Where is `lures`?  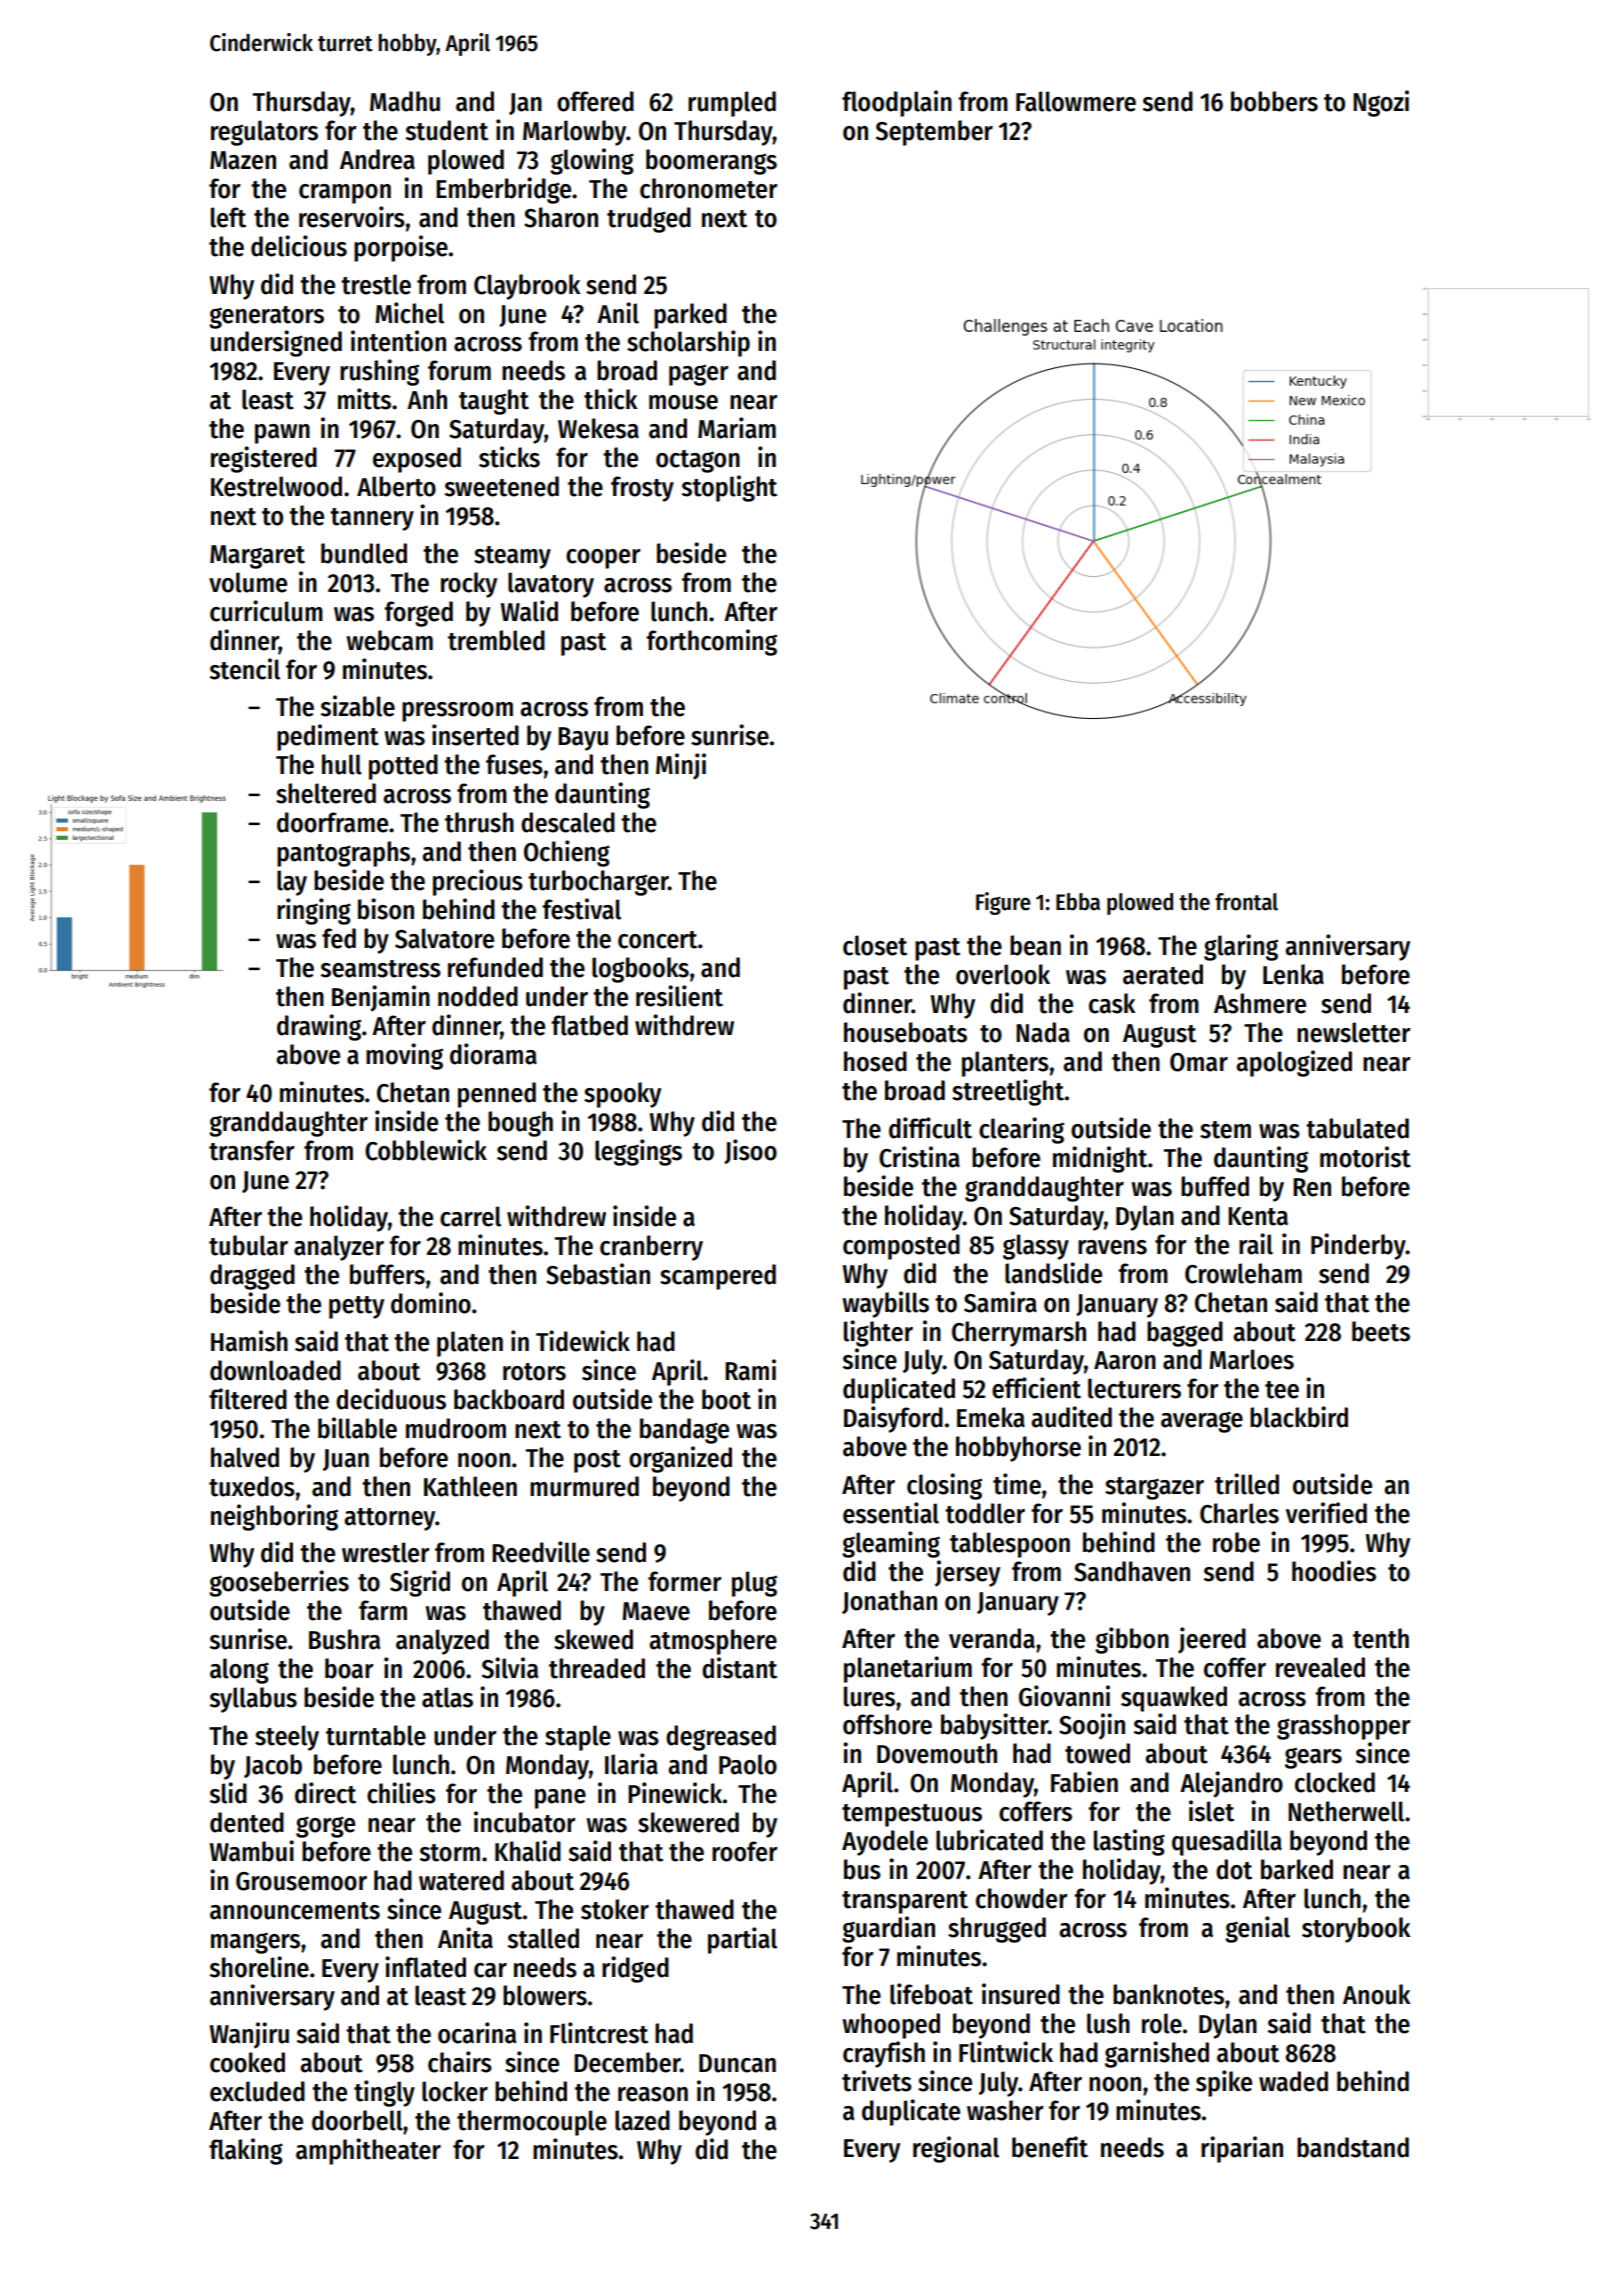
lures is located at coordinates (869, 1696).
